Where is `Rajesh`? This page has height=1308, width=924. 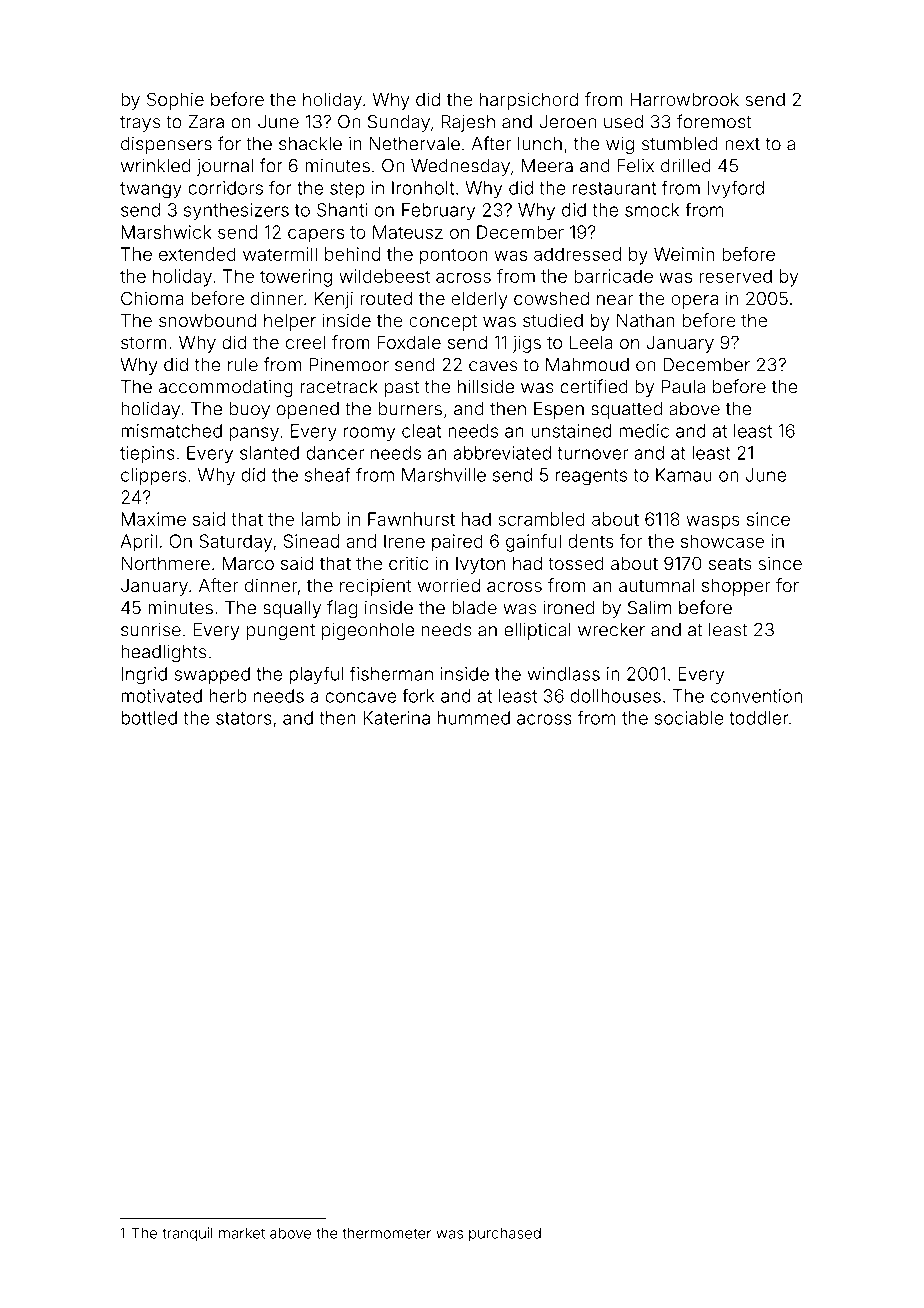 Rajesh is located at coordinates (468, 123).
